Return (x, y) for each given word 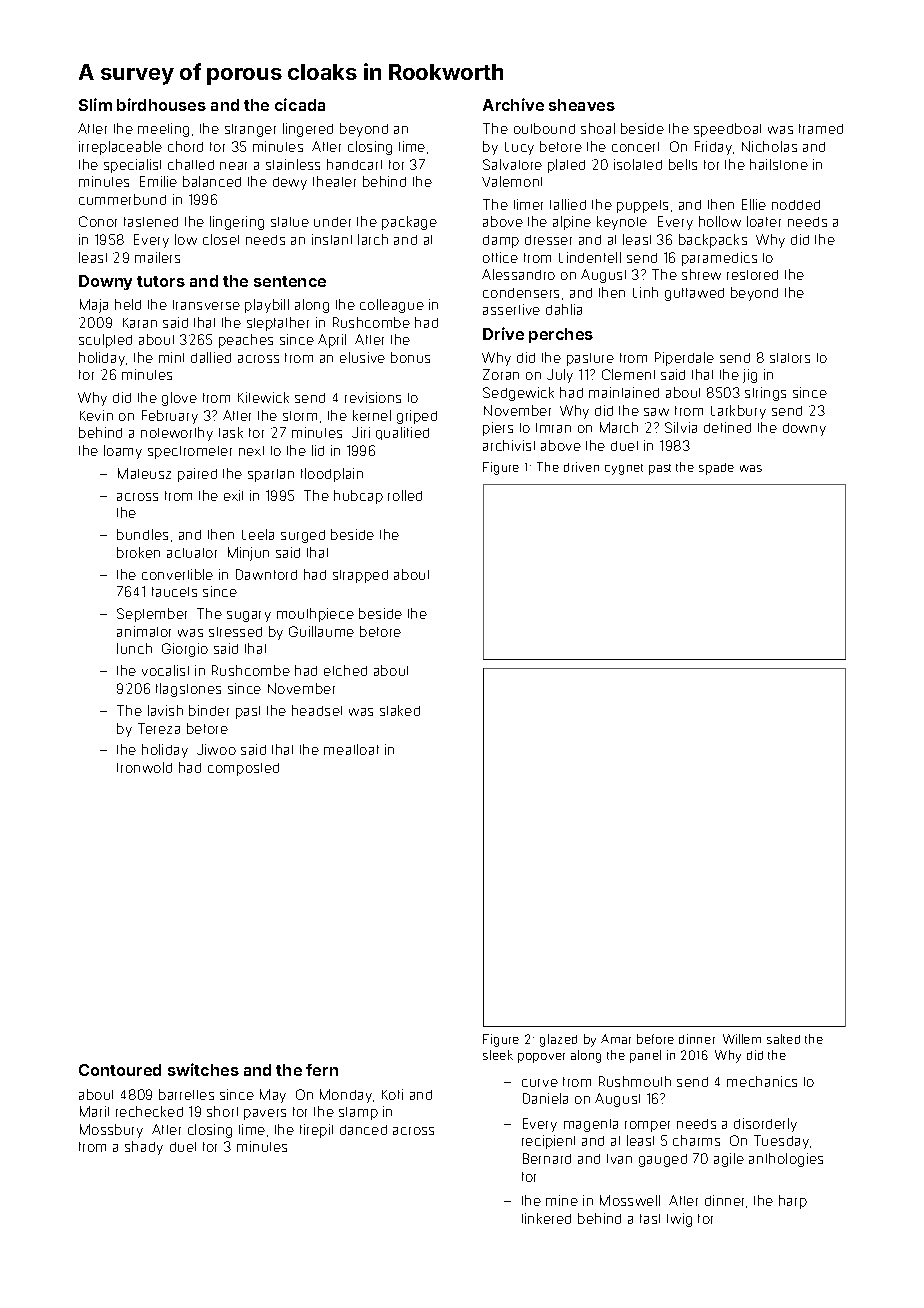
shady (144, 1148)
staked (400, 710)
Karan (140, 323)
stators (790, 358)
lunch (134, 648)
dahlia (564, 309)
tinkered (546, 1218)
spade (716, 469)
